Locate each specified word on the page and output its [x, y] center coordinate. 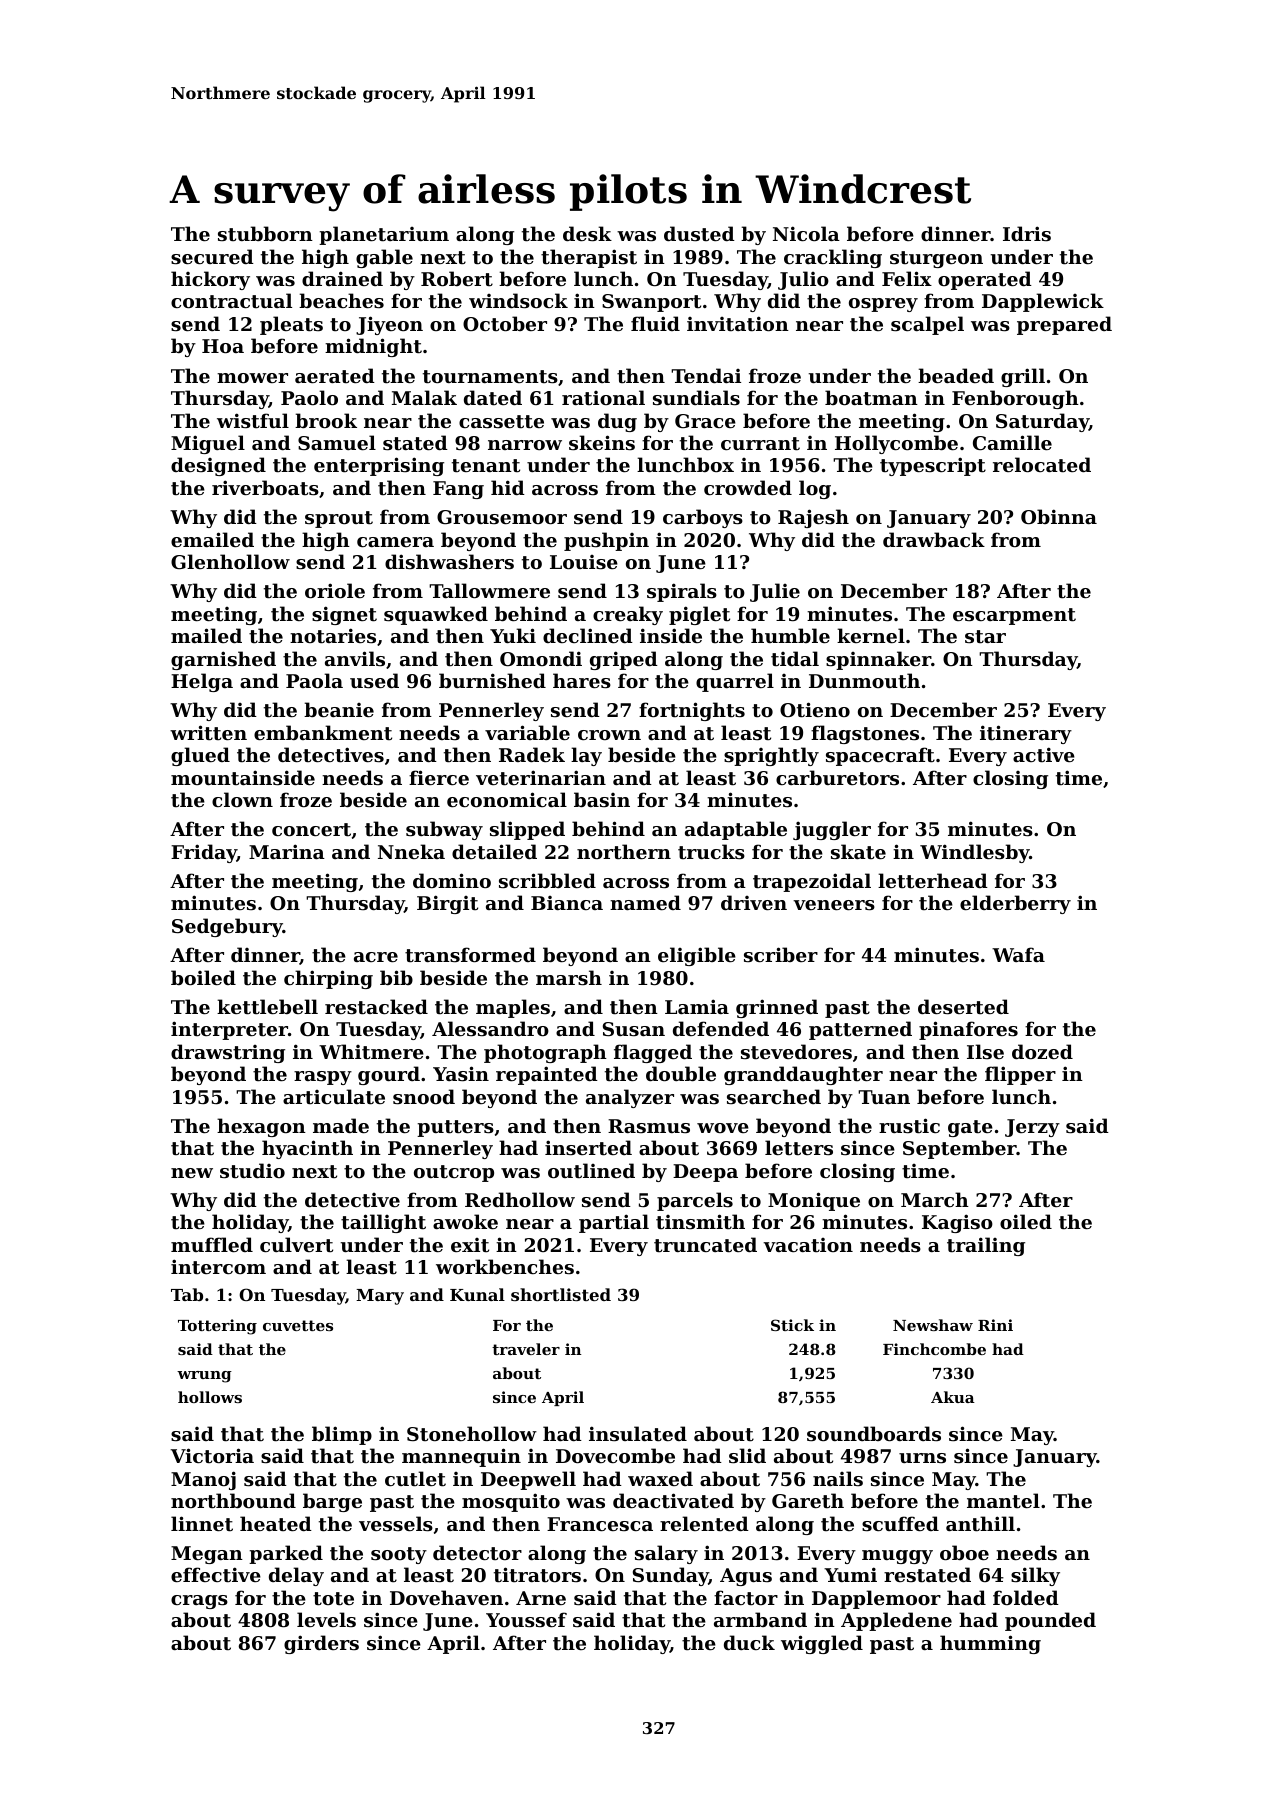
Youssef [526, 1620]
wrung [204, 1377]
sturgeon [936, 259]
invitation [738, 324]
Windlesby [974, 853]
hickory [210, 280]
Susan [634, 1029]
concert [311, 830]
